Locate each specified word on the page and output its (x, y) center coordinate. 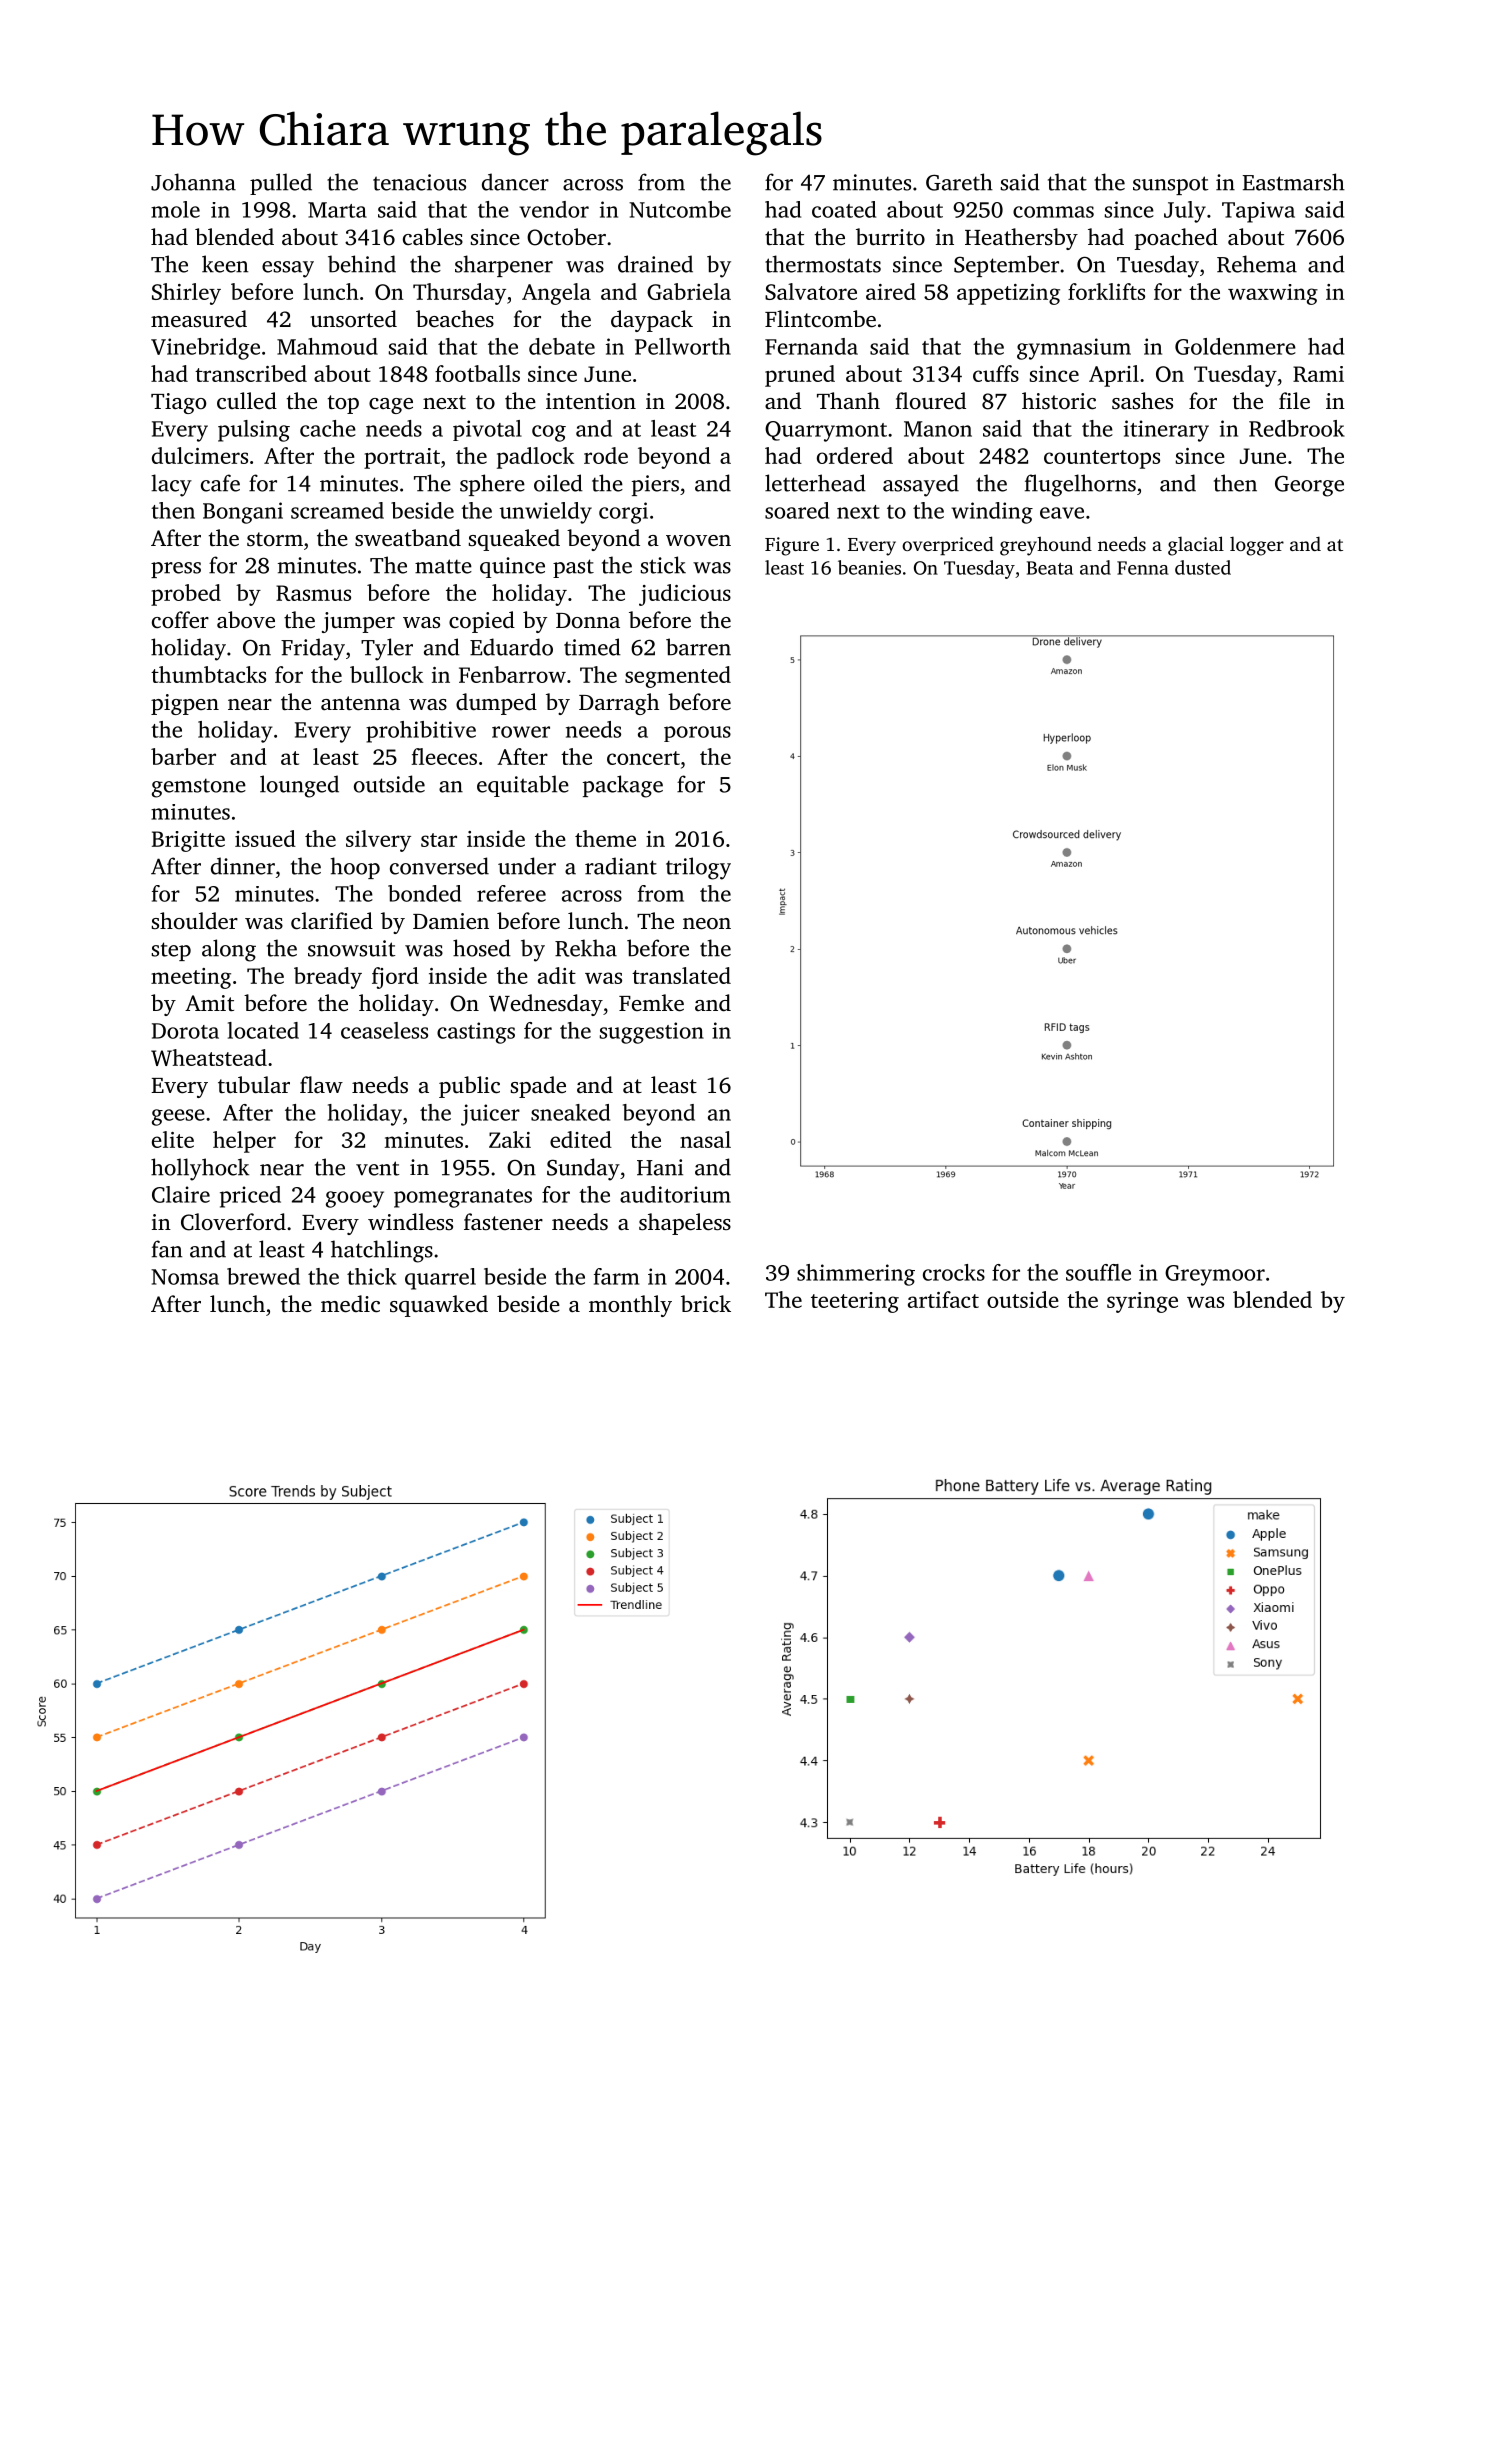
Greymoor (1215, 1275)
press (176, 570)
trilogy (698, 868)
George (1309, 486)
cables (433, 237)
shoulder (195, 921)
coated (844, 209)
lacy (171, 485)
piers (655, 485)
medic (350, 1304)
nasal (705, 1139)
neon (707, 924)
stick (663, 565)
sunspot (1170, 185)
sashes (1142, 401)
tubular (254, 1084)
